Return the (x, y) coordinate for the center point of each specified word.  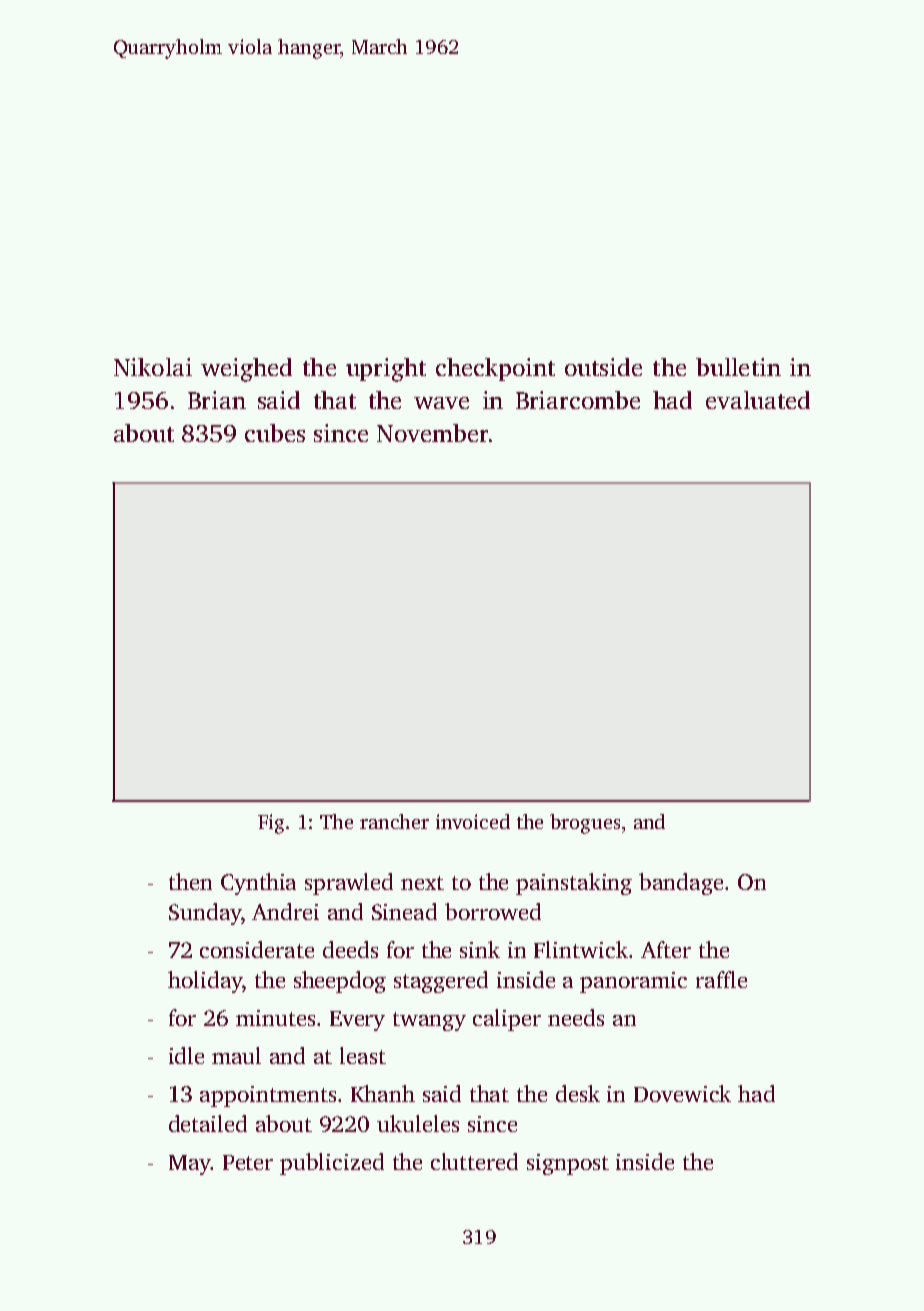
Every (357, 1021)
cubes (275, 433)
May (190, 1165)
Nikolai (153, 367)
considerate (257, 949)
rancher (394, 821)
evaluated (758, 400)
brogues (585, 824)
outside (603, 367)
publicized (332, 1164)
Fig (271, 824)
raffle (721, 979)
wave (441, 403)
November (432, 433)
